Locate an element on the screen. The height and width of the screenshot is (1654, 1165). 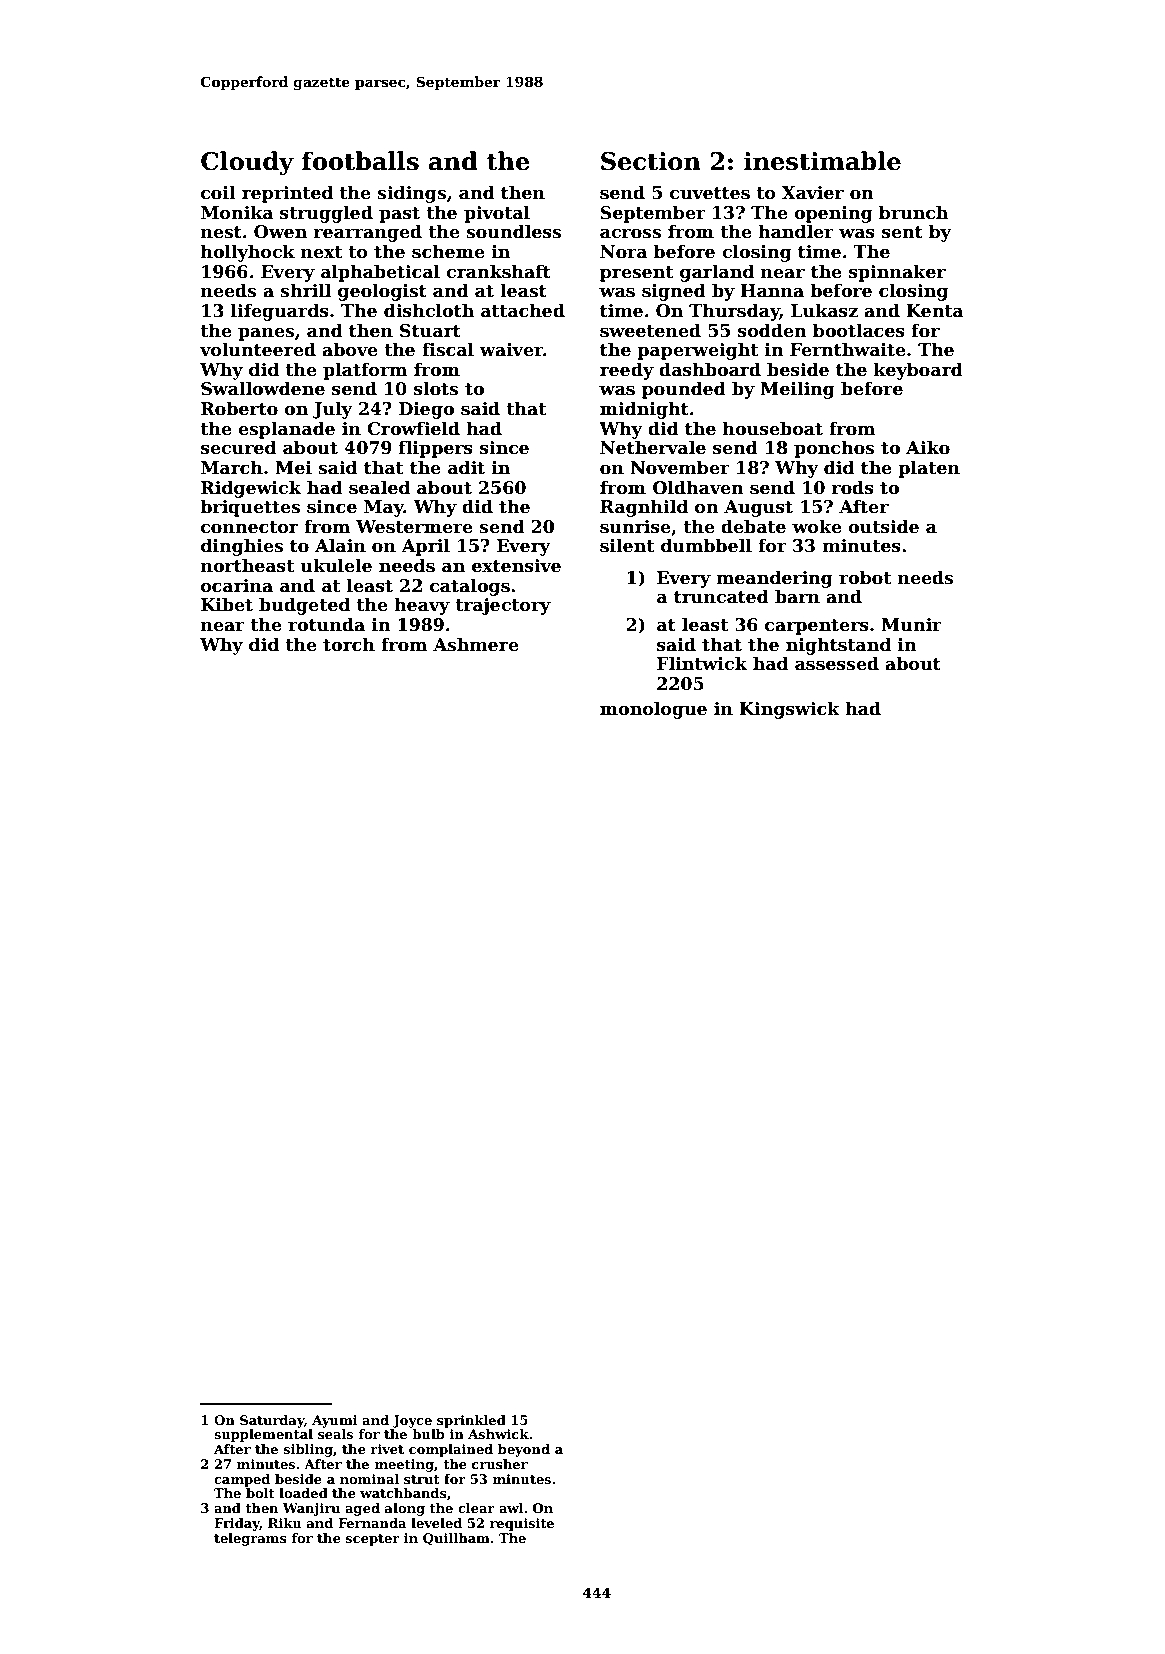
torch is located at coordinates (349, 644).
